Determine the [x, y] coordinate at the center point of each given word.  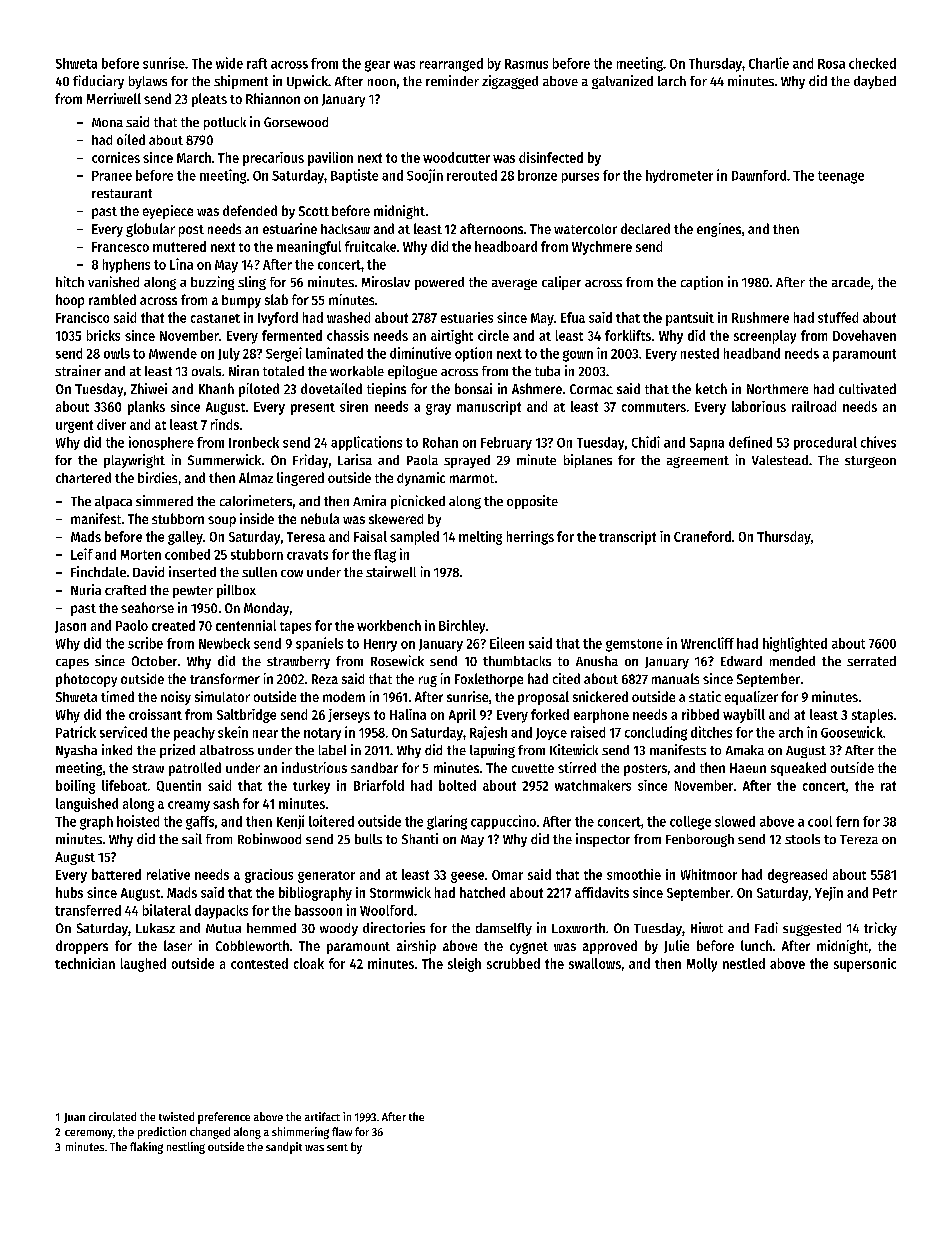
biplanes [588, 461]
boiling [75, 787]
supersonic [865, 965]
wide [229, 63]
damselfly [504, 929]
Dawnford [759, 175]
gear [377, 66]
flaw [342, 1131]
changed [210, 1133]
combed [187, 554]
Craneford [702, 536]
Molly [702, 965]
